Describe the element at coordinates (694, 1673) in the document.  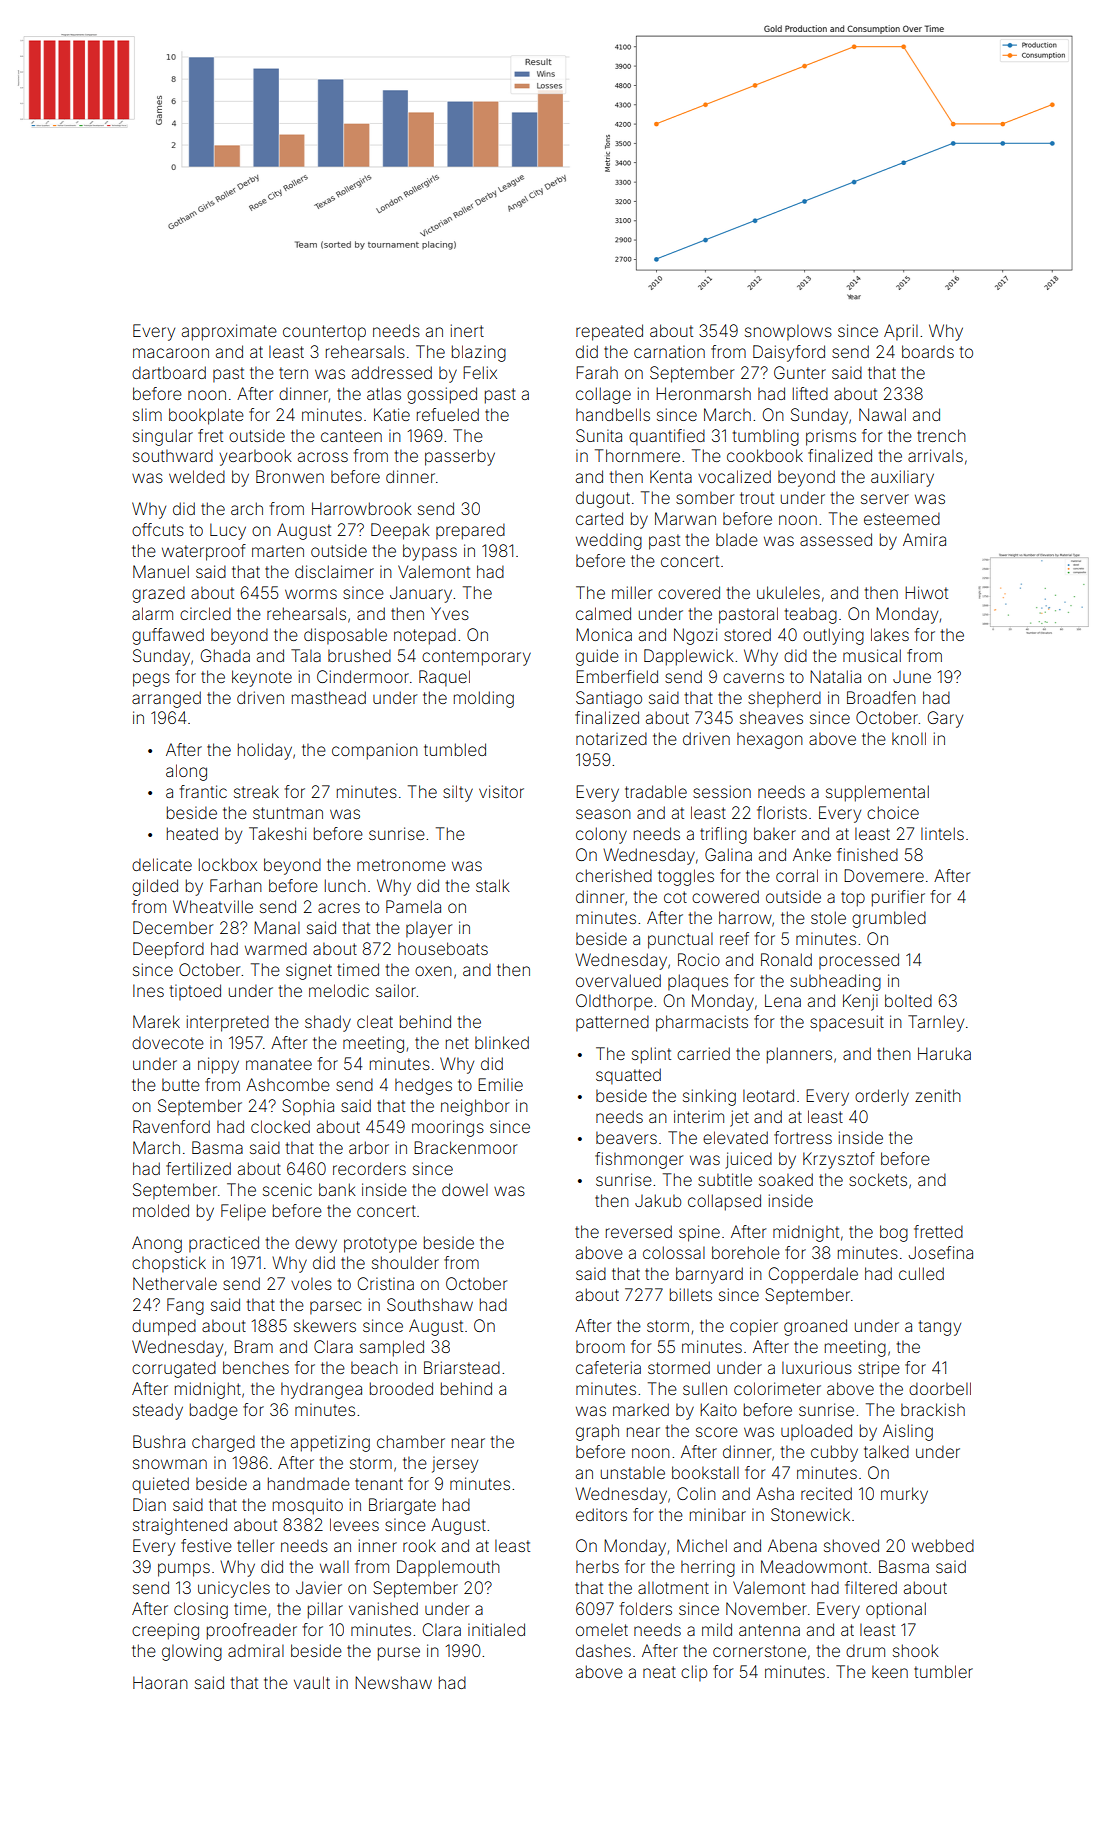
I see `clip` at that location.
